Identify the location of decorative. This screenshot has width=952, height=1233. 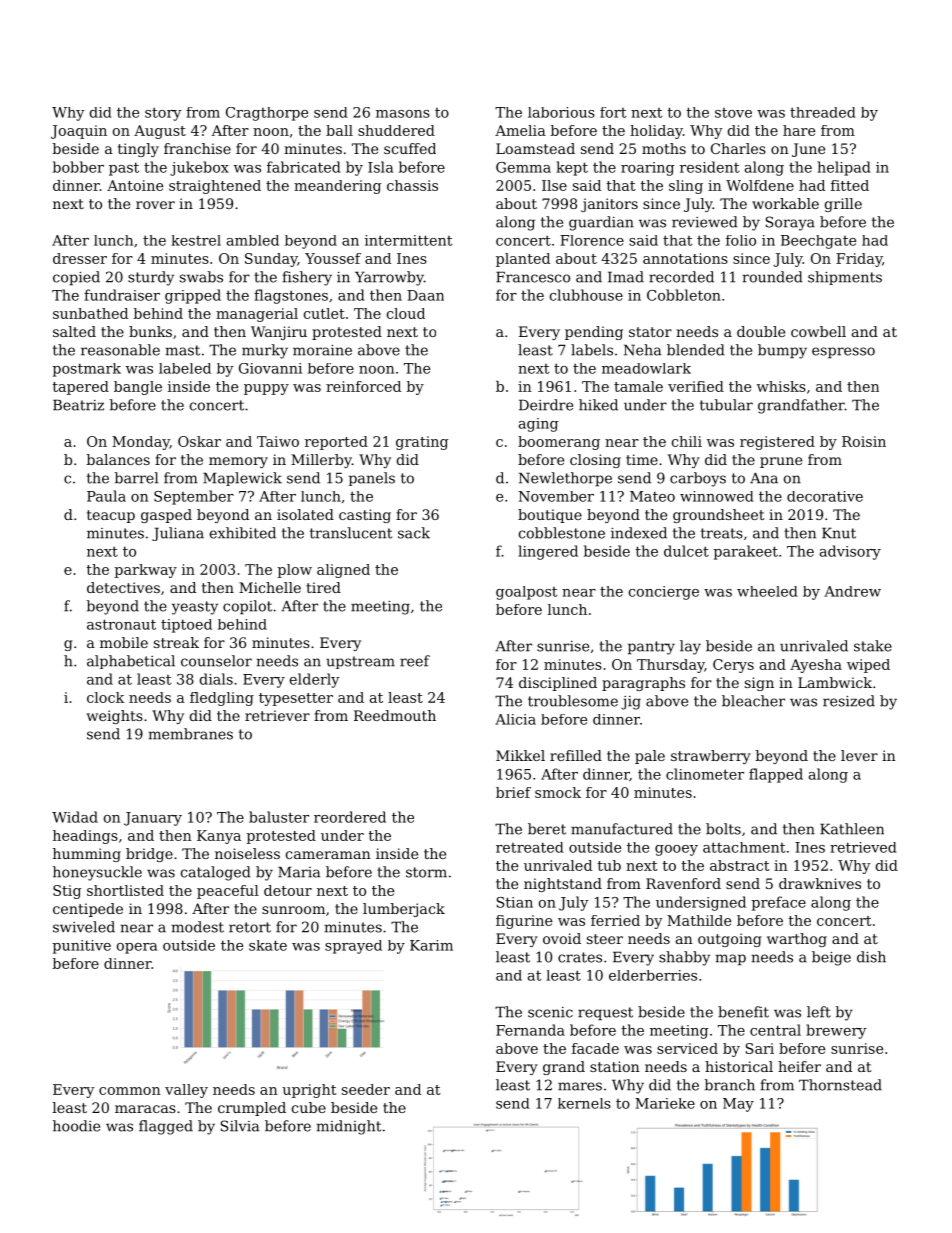
(825, 496).
